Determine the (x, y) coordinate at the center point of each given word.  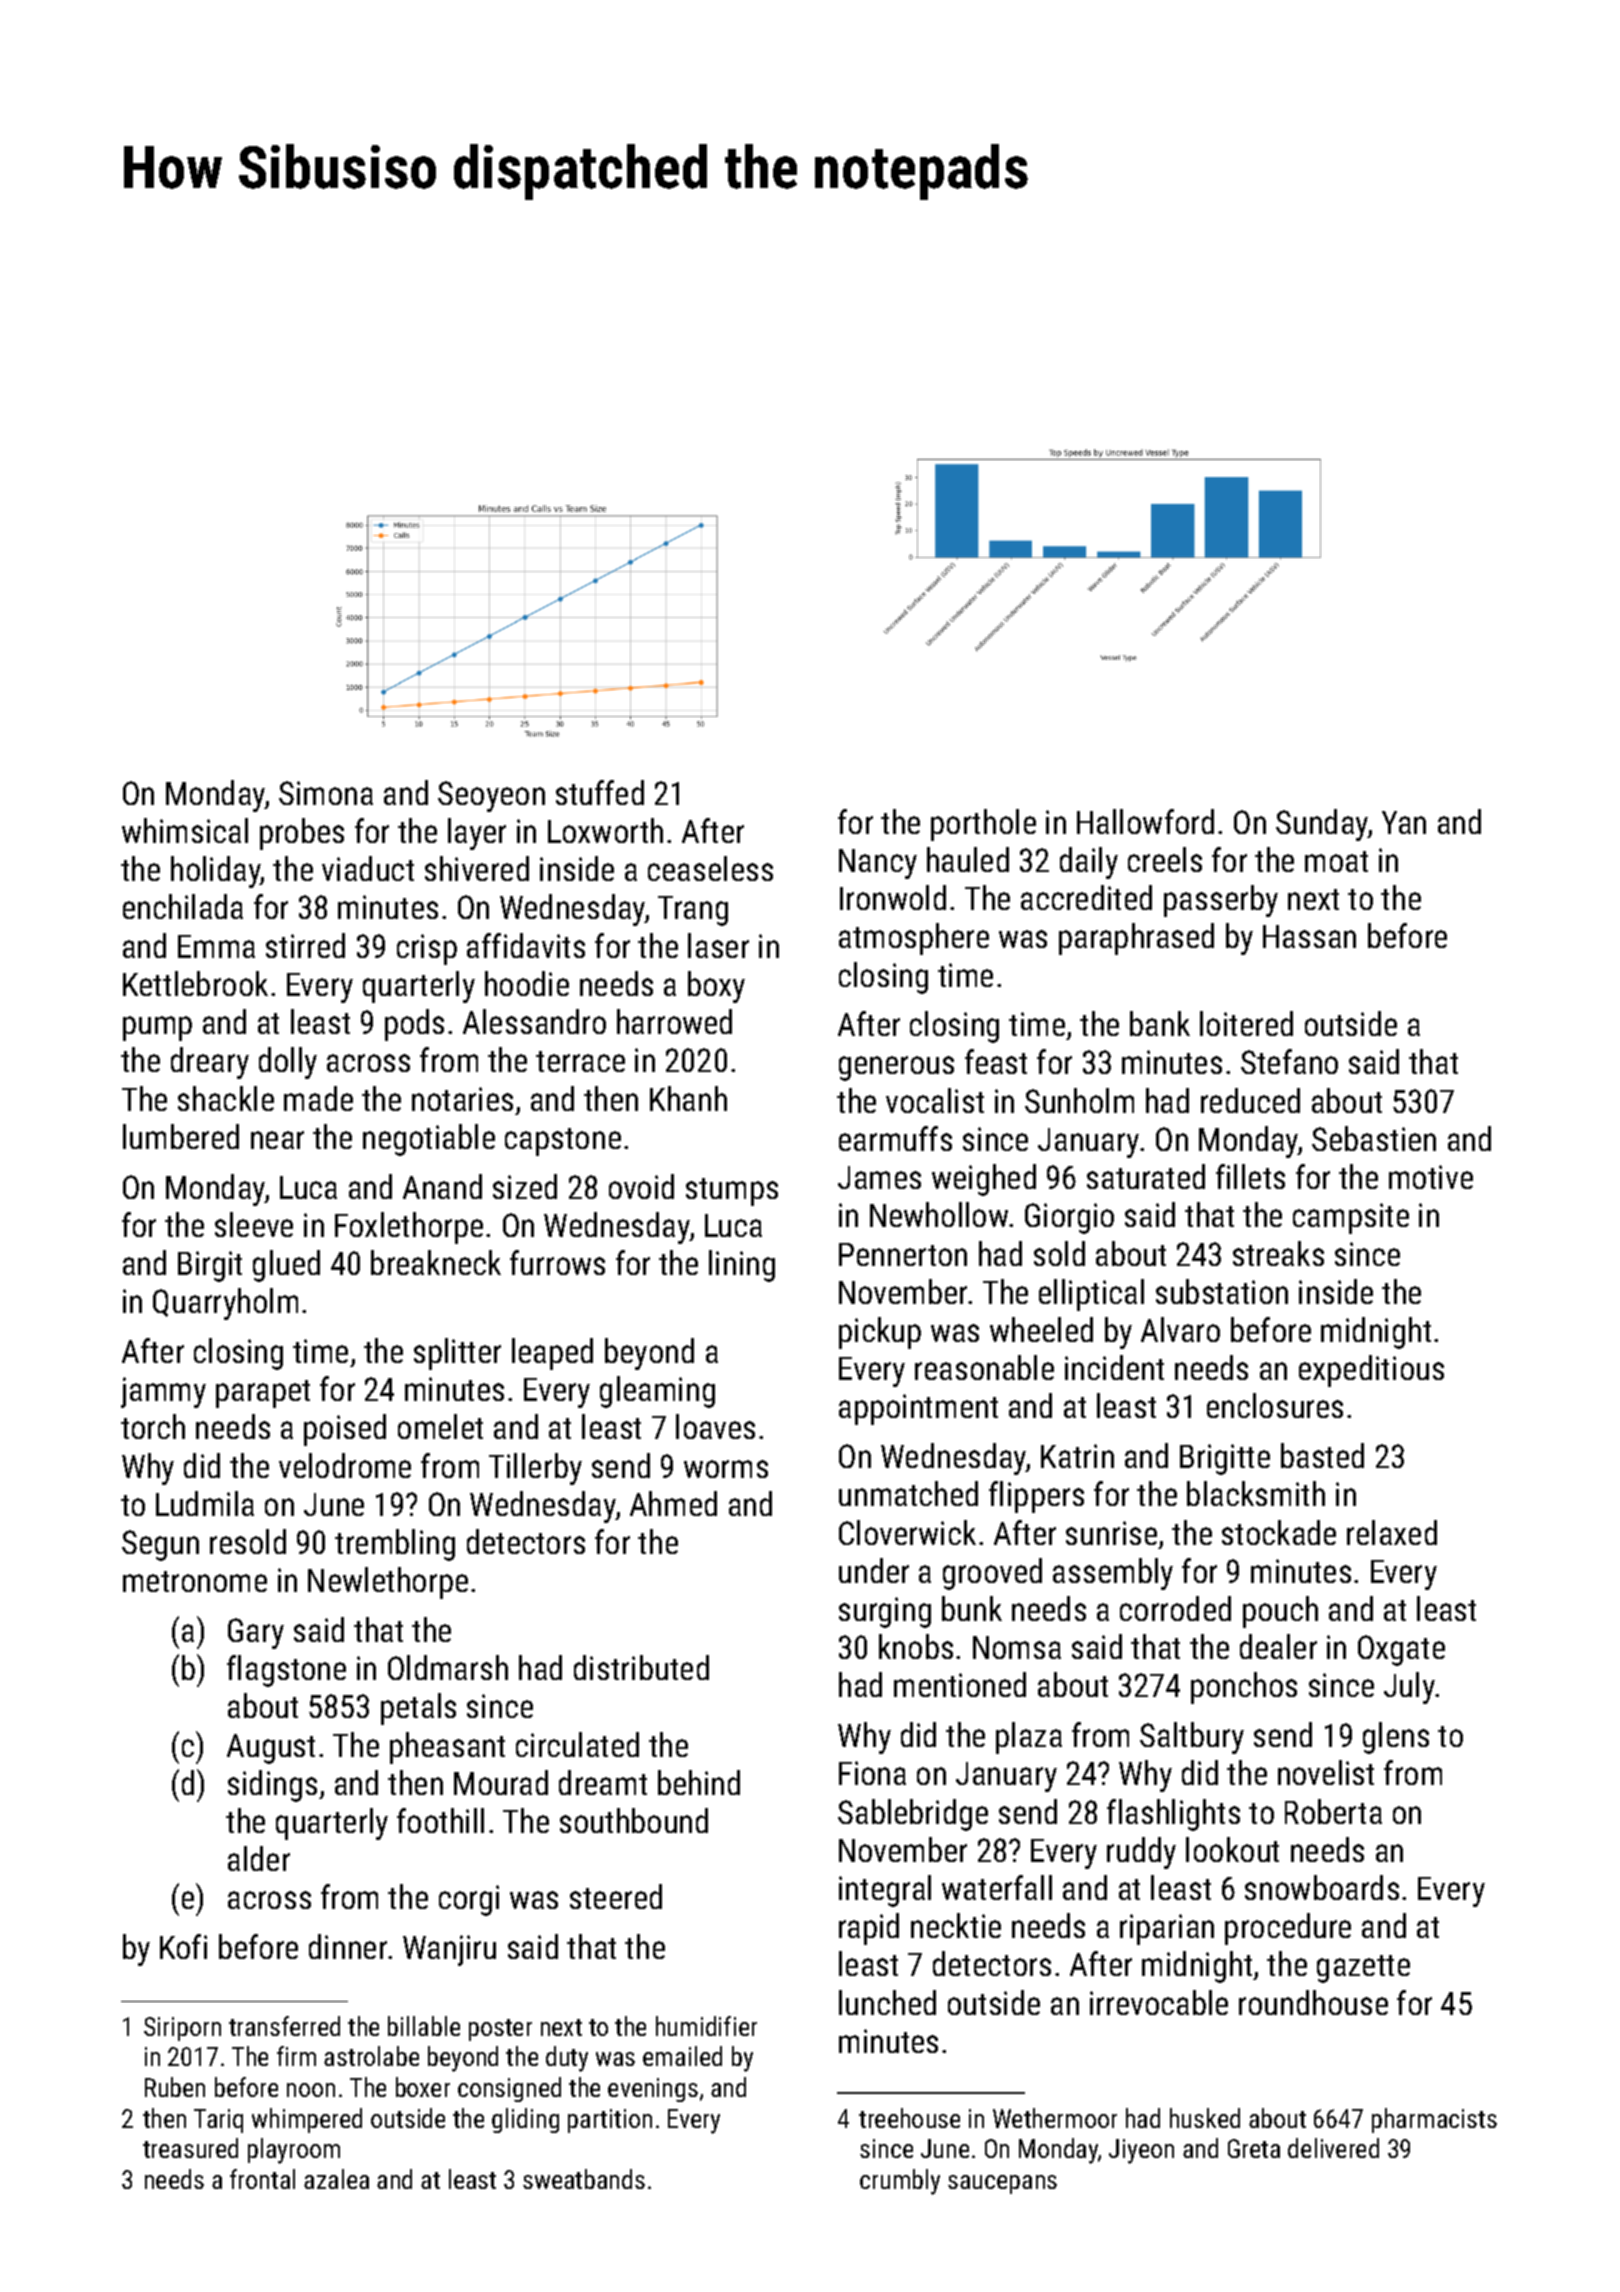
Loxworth (605, 830)
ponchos (1244, 1688)
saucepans (1002, 2184)
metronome (195, 1581)
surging (885, 1612)
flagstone (286, 1671)
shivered (477, 868)
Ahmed (673, 1503)
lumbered (181, 1136)
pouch (1280, 1612)
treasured (190, 2148)
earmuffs (895, 1138)
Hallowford (1145, 821)
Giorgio (1069, 1218)
